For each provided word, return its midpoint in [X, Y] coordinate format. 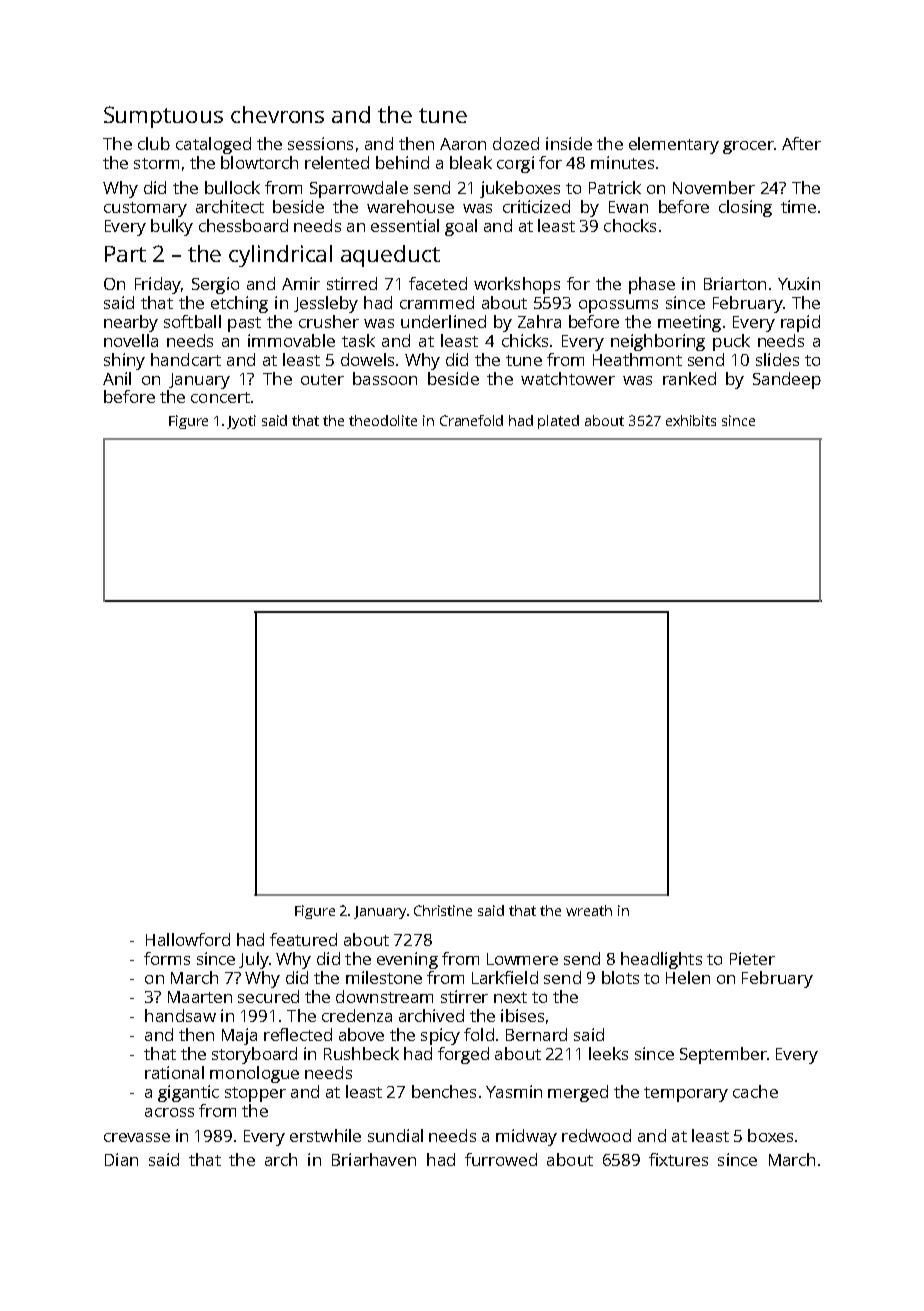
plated [558, 422]
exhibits [691, 420]
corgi [515, 164]
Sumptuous [163, 117]
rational [174, 1072]
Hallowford [188, 939]
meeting [689, 323]
